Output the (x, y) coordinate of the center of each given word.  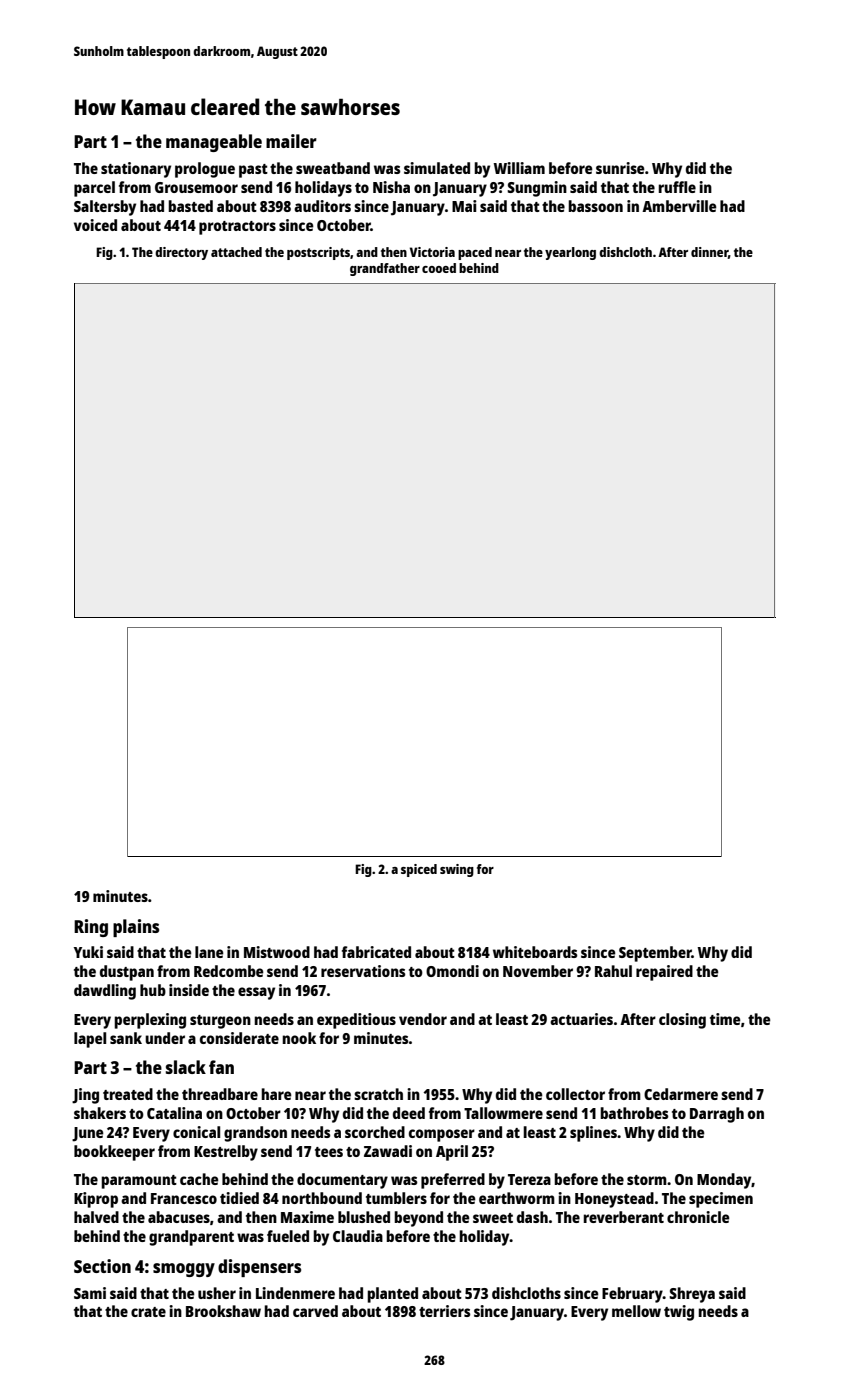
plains (136, 928)
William (519, 168)
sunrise (620, 168)
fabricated (376, 952)
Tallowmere (503, 1113)
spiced (419, 870)
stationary (136, 170)
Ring (91, 928)
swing (457, 870)
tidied (239, 1198)
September (655, 954)
